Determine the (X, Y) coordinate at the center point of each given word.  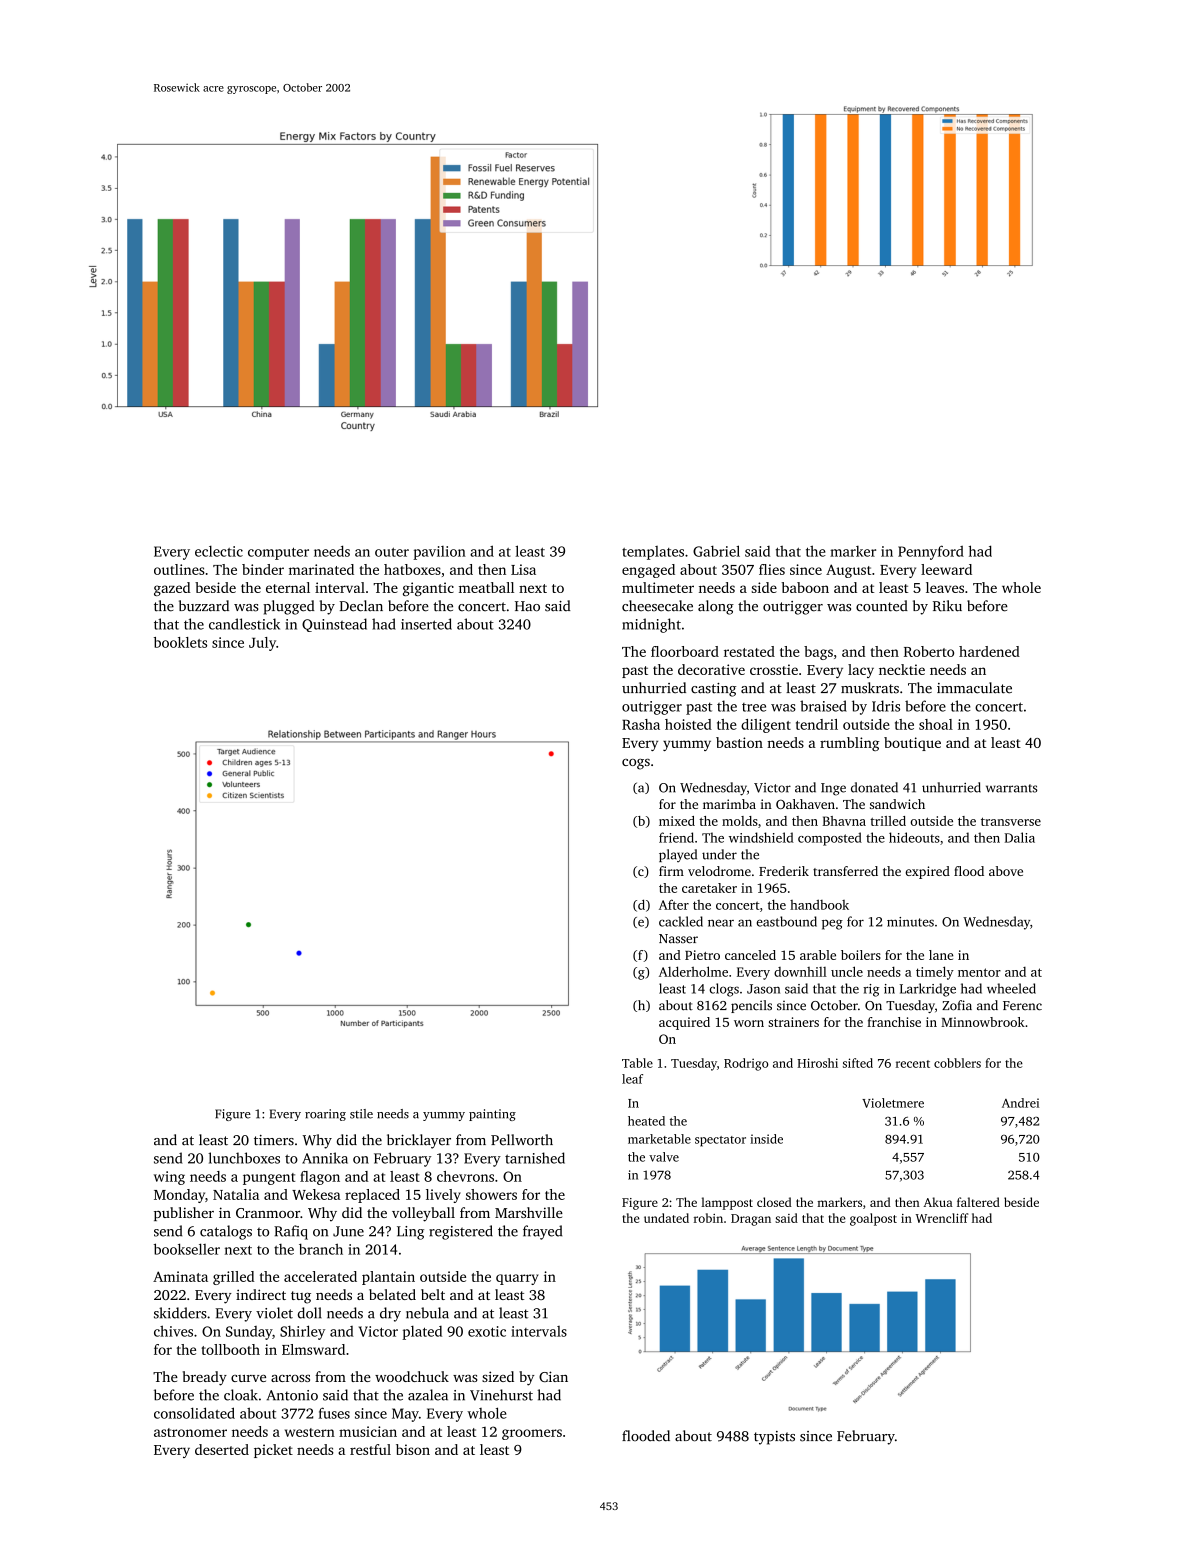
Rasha (641, 724)
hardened (989, 651)
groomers (532, 1434)
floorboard (685, 651)
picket (273, 1451)
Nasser (678, 939)
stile (361, 1114)
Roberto (929, 651)
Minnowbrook (983, 1022)
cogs (636, 764)
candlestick (244, 624)
